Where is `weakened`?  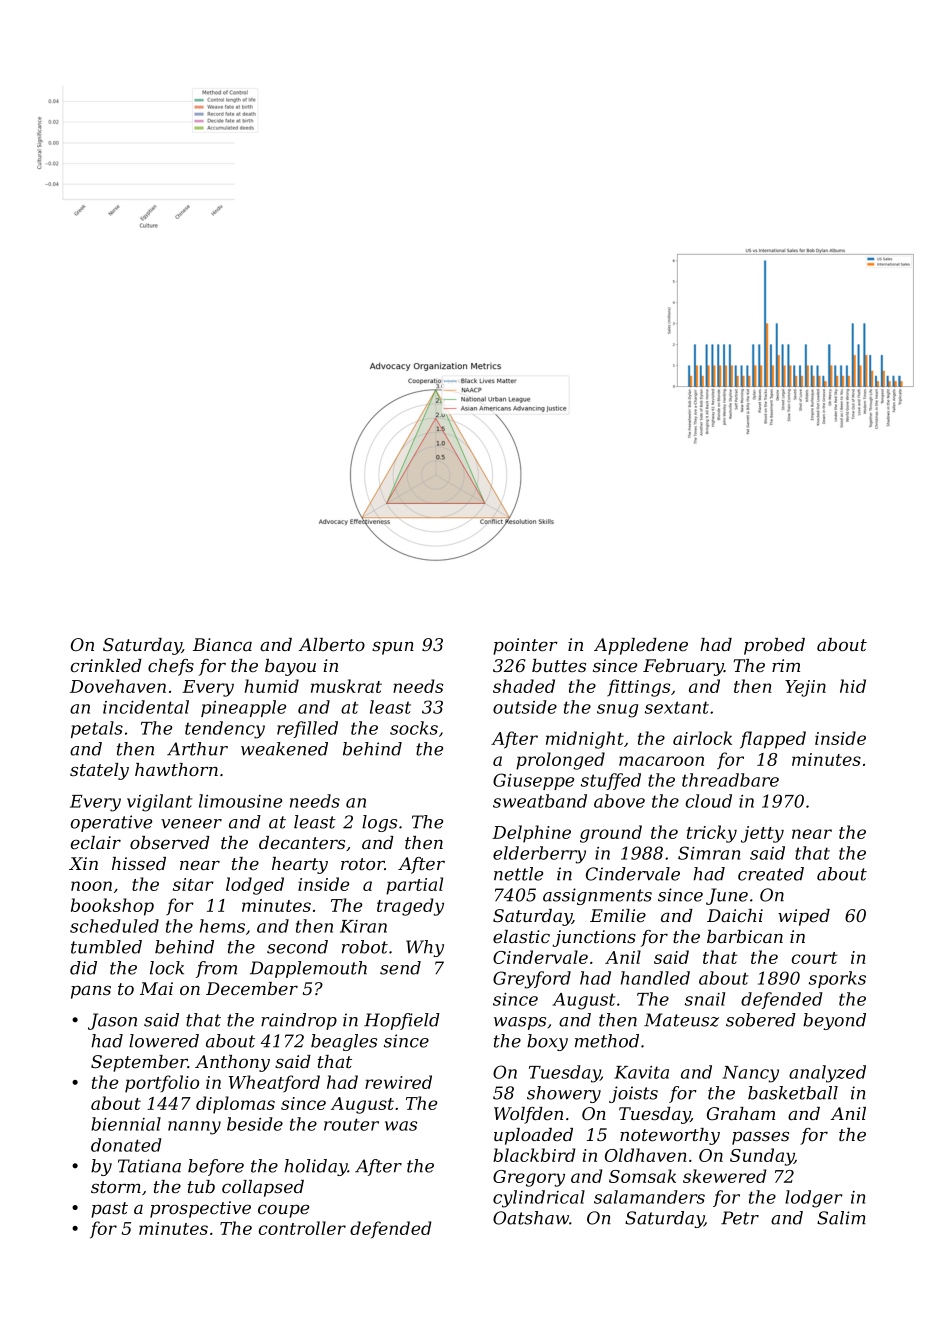 weakened is located at coordinates (284, 749).
